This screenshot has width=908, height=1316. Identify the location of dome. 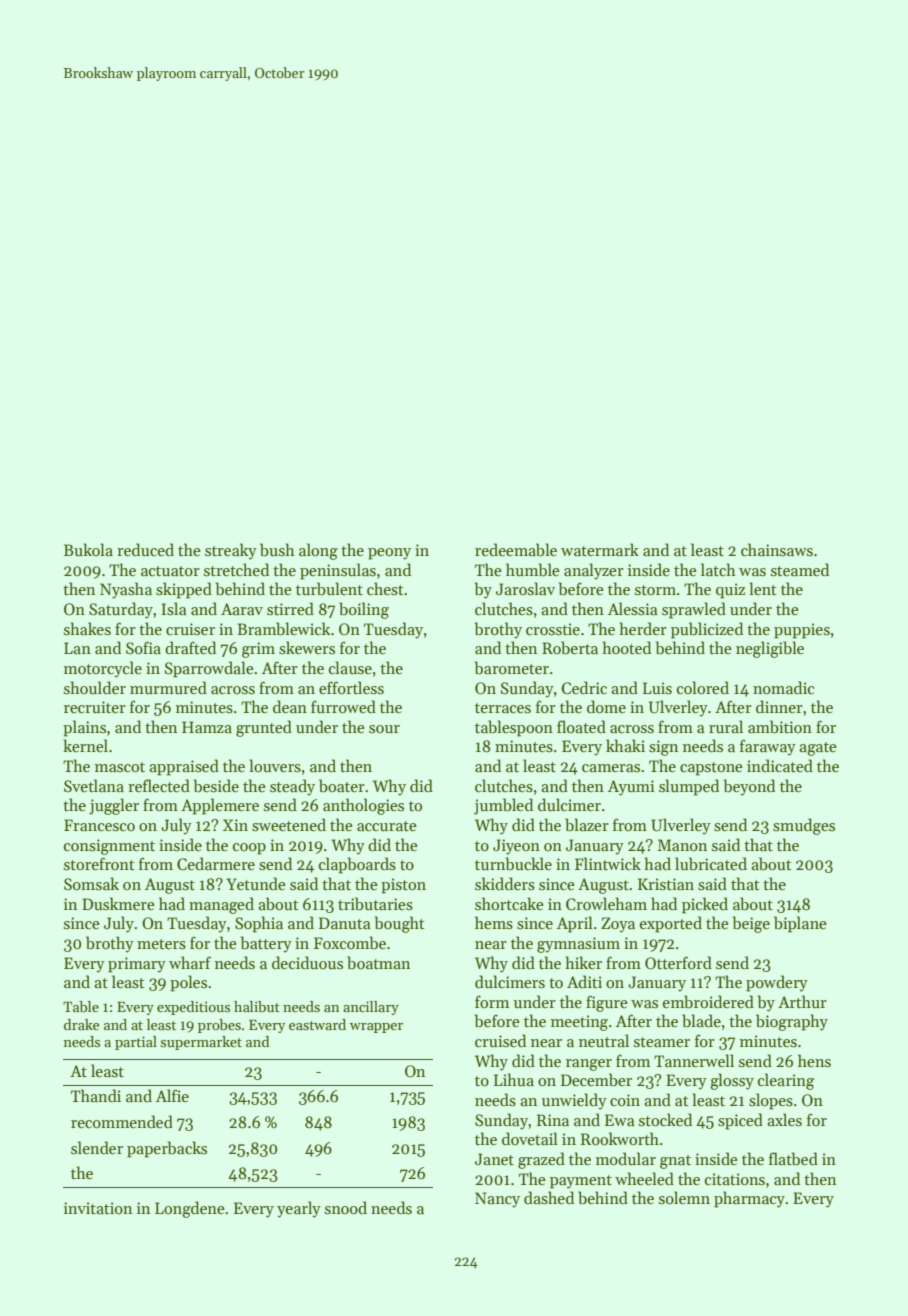
(606, 707).
